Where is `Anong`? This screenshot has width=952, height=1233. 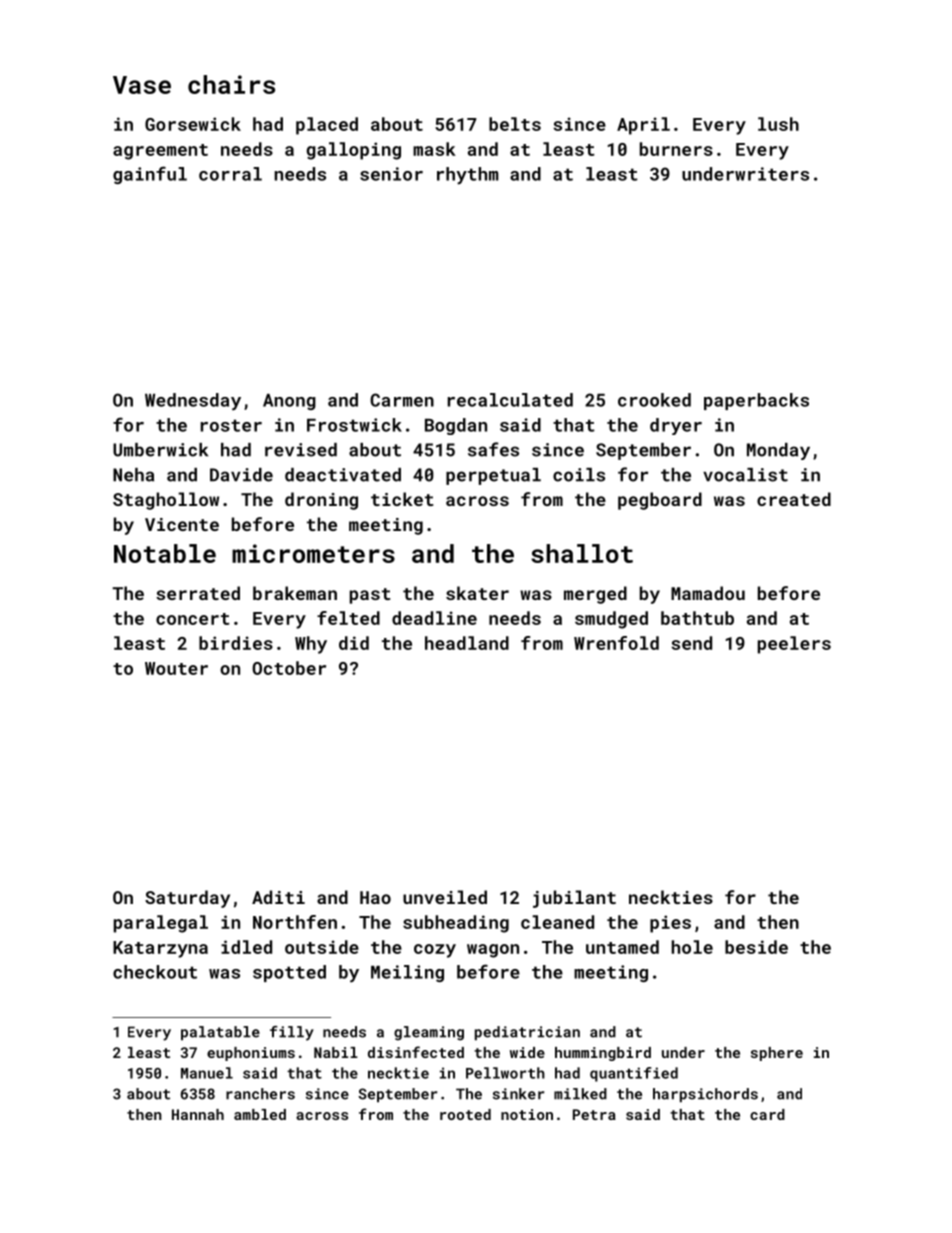 Anong is located at coordinates (289, 402).
